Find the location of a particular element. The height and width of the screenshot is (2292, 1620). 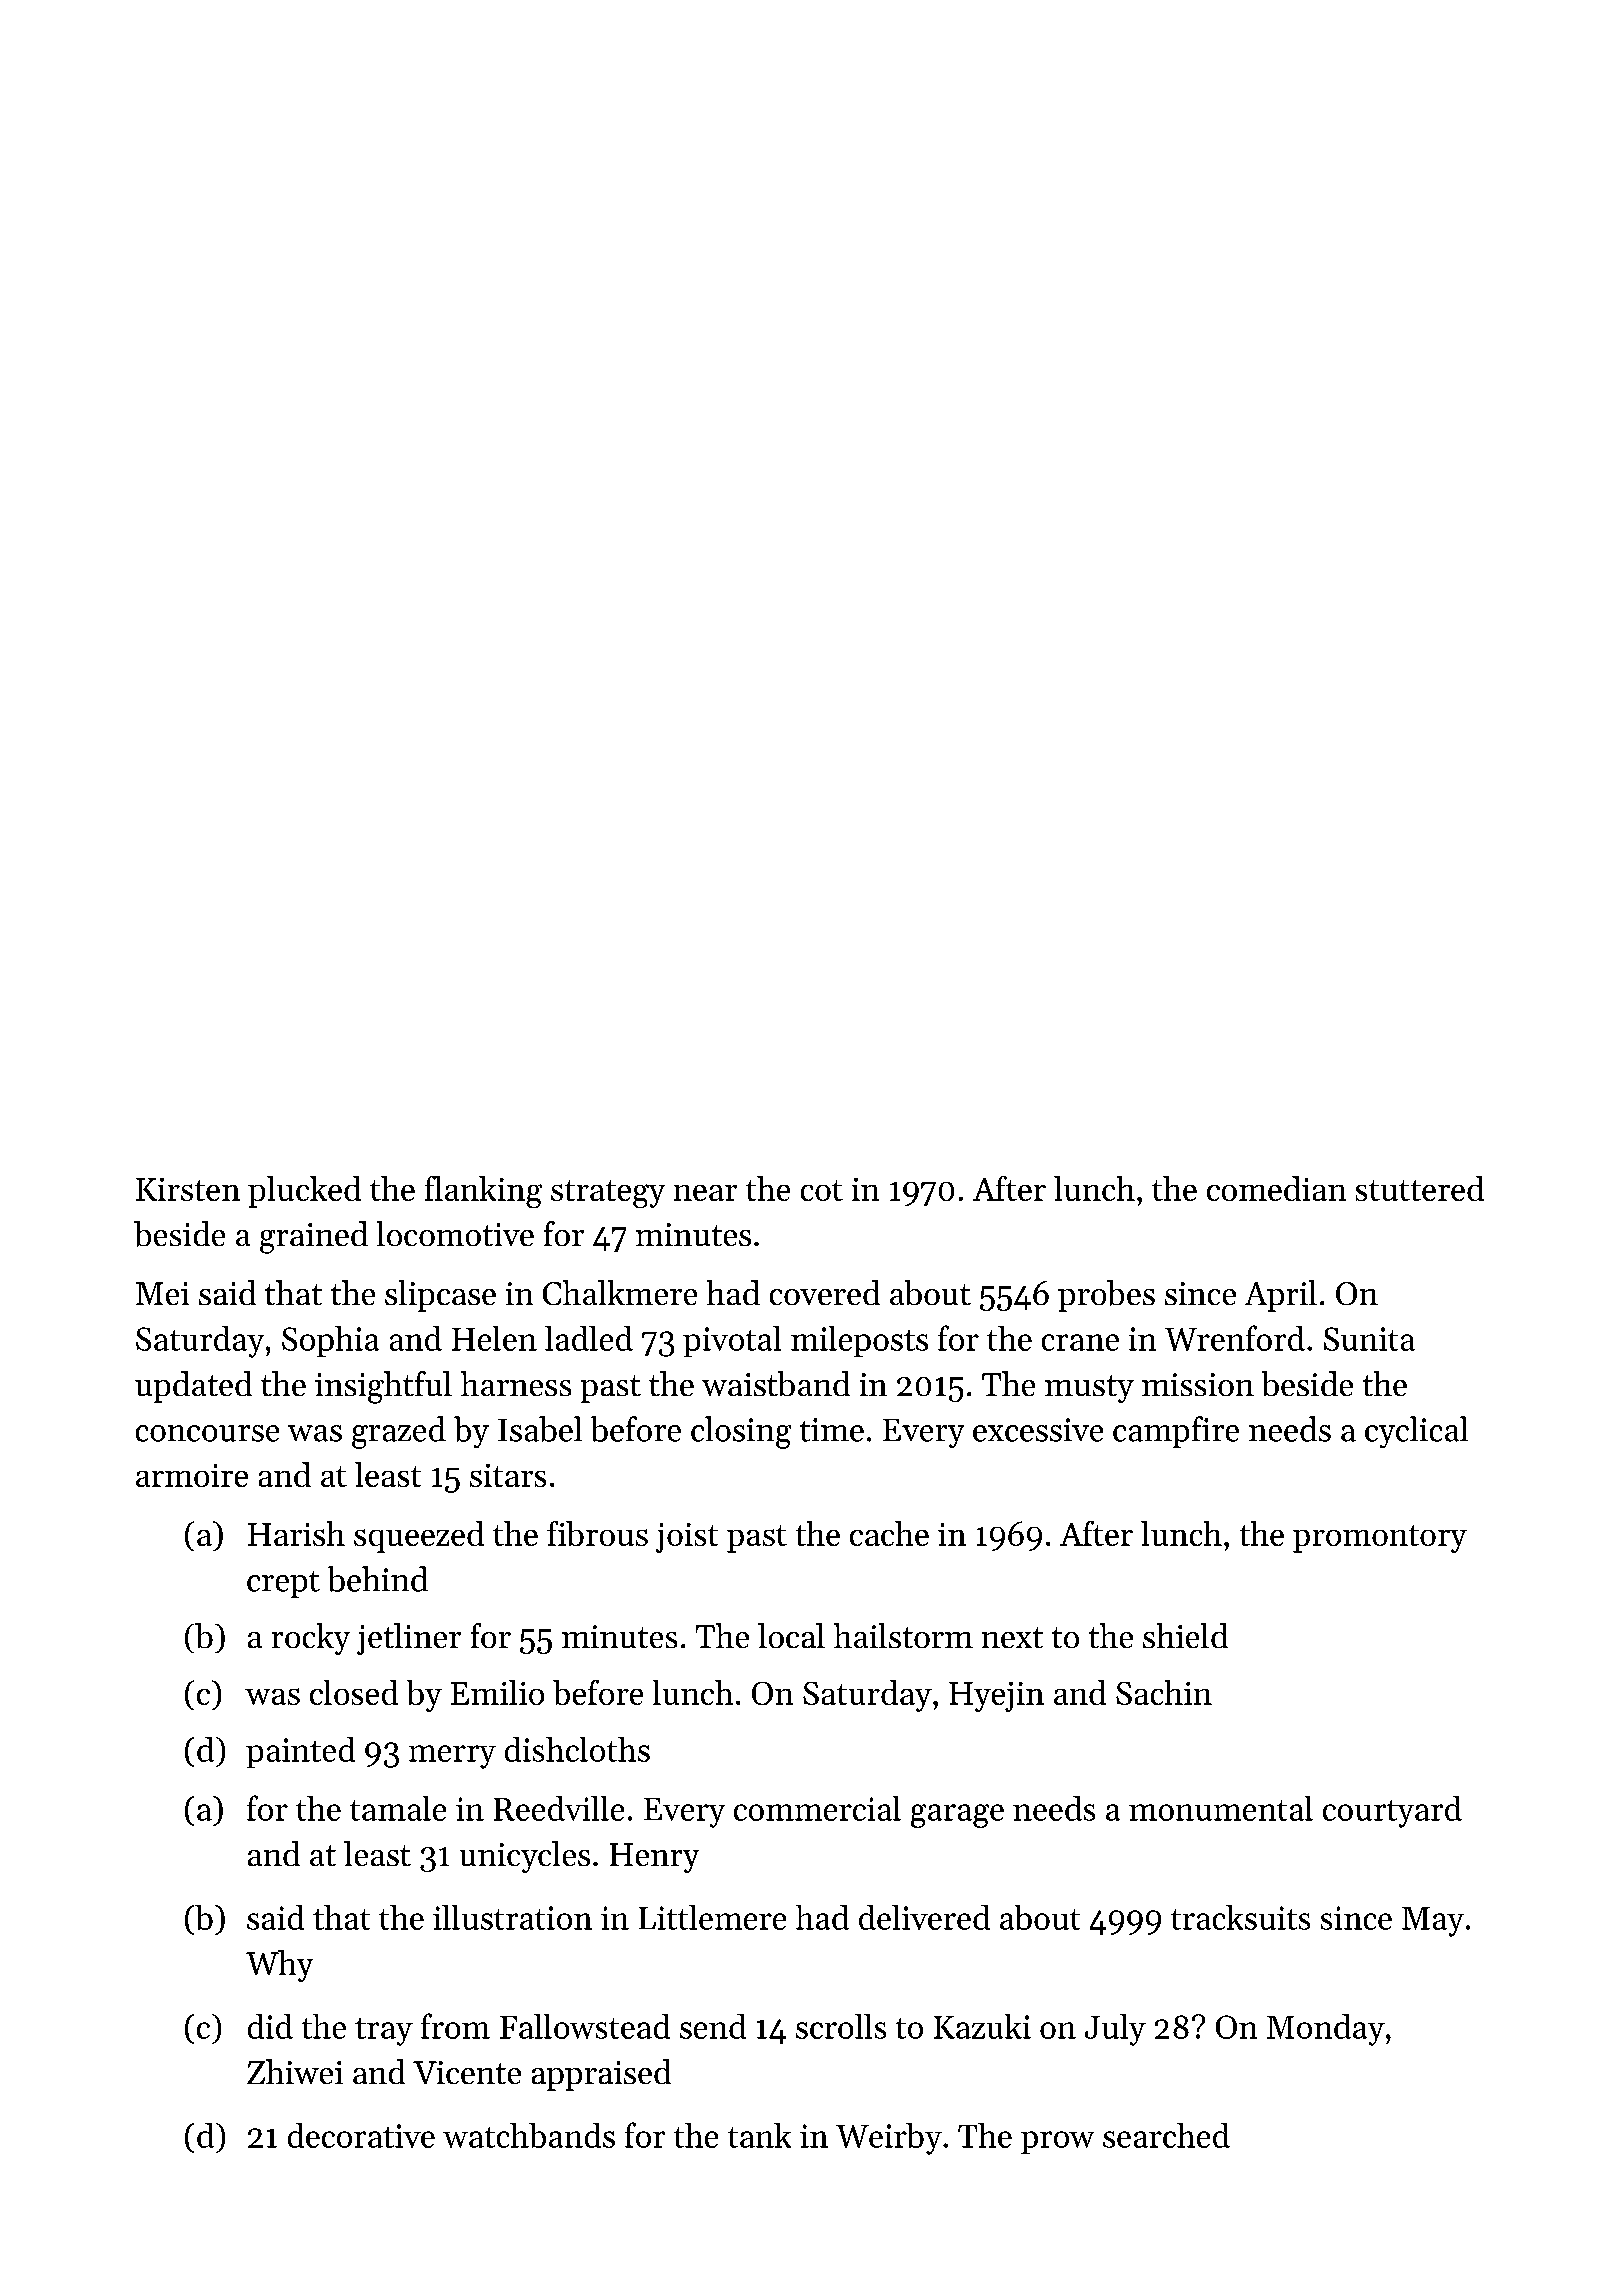

courtyard is located at coordinates (1392, 1812).
